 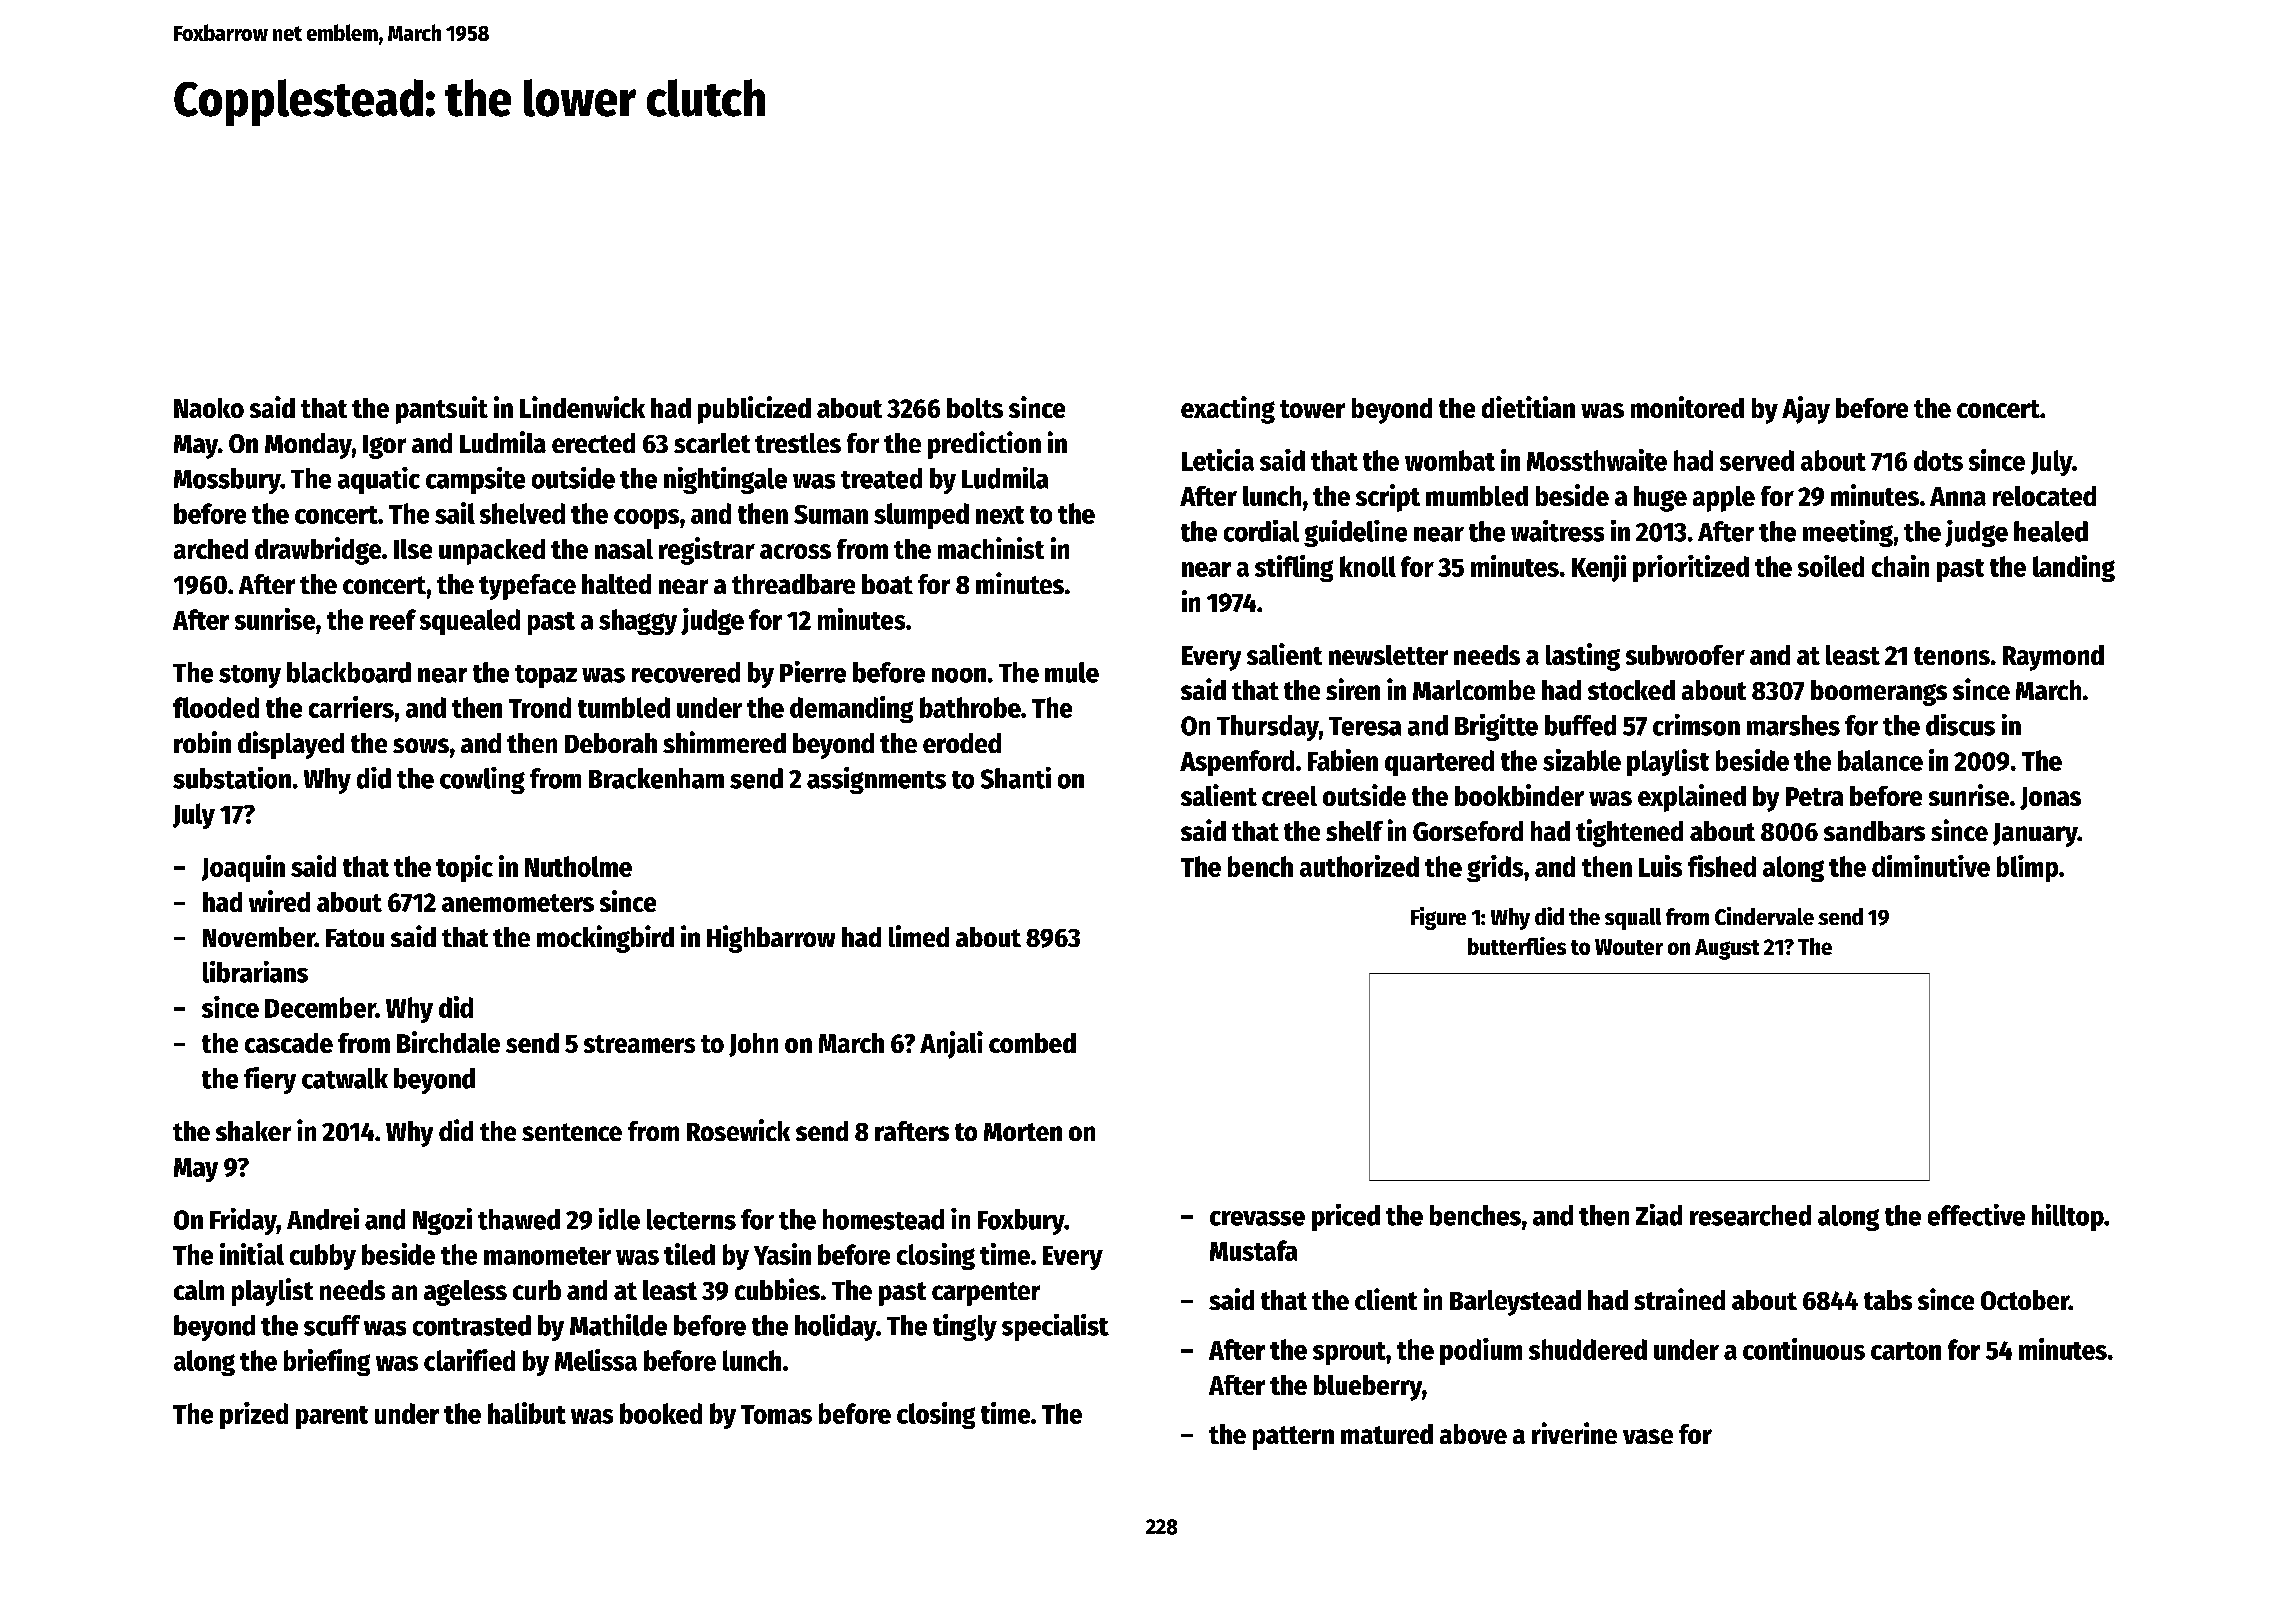 What do you see at coordinates (1629, 833) in the screenshot?
I see `tightened` at bounding box center [1629, 833].
